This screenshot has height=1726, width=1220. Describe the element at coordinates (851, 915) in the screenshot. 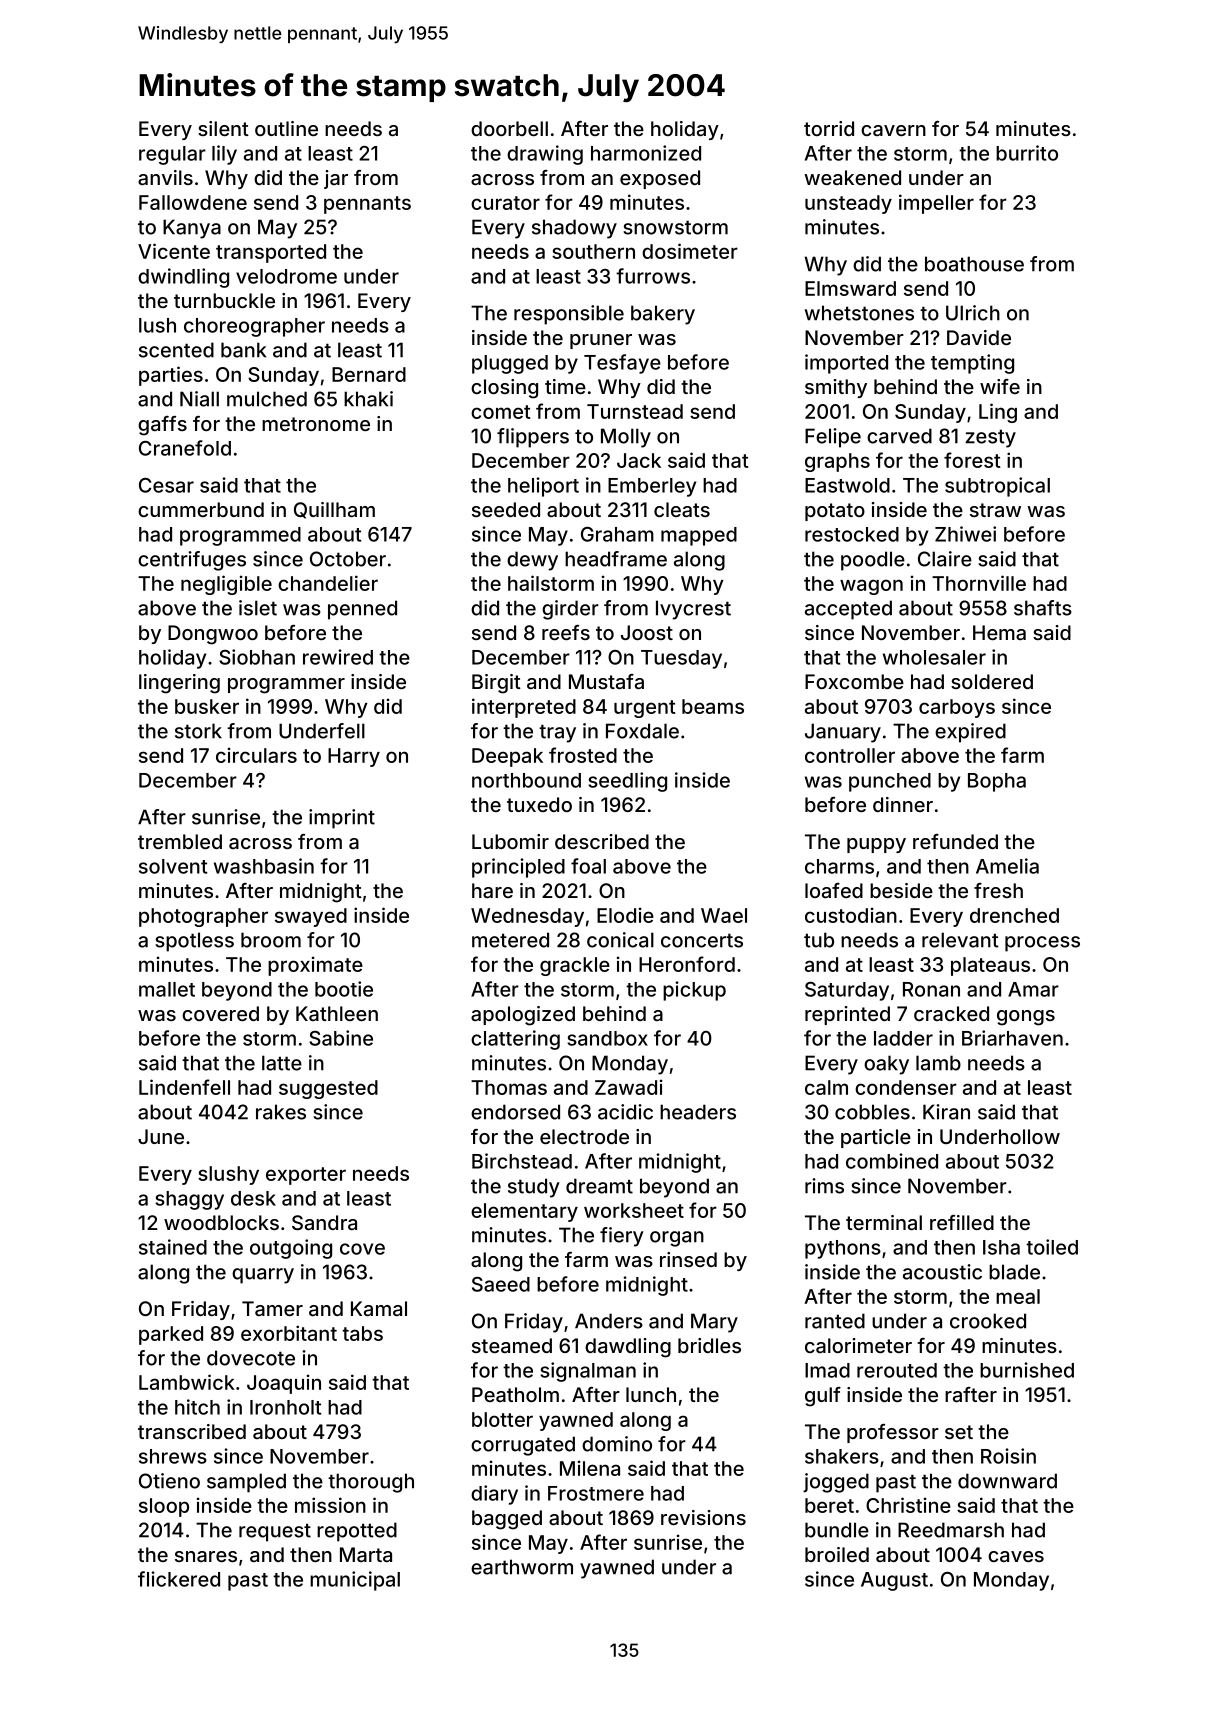

I see `custodian` at that location.
